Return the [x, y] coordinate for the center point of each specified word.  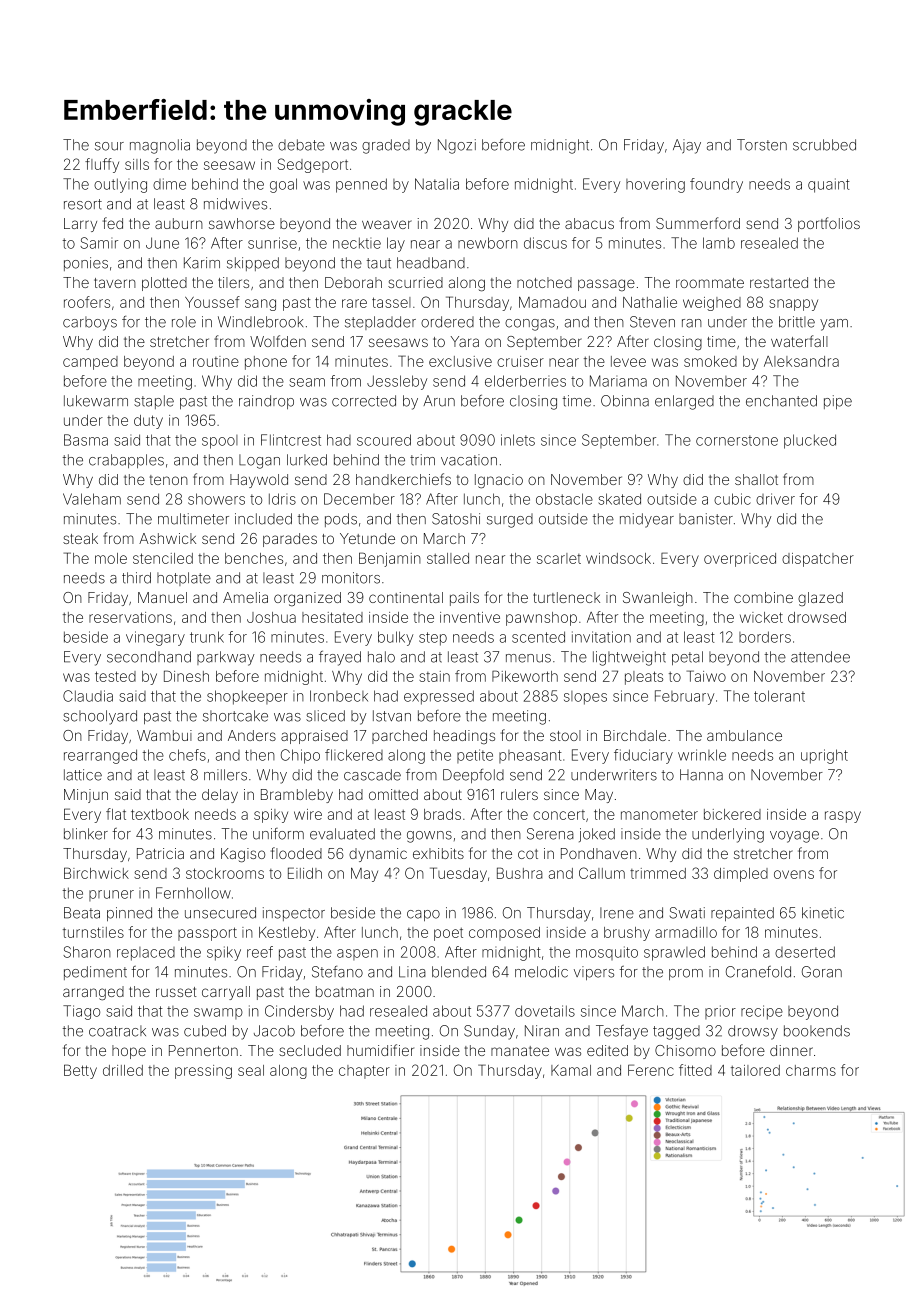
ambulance [744, 735]
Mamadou [552, 302]
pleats [644, 678]
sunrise [272, 243]
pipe [838, 402]
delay [220, 796]
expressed [439, 697]
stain [434, 676]
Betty [80, 1071]
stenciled [163, 558]
